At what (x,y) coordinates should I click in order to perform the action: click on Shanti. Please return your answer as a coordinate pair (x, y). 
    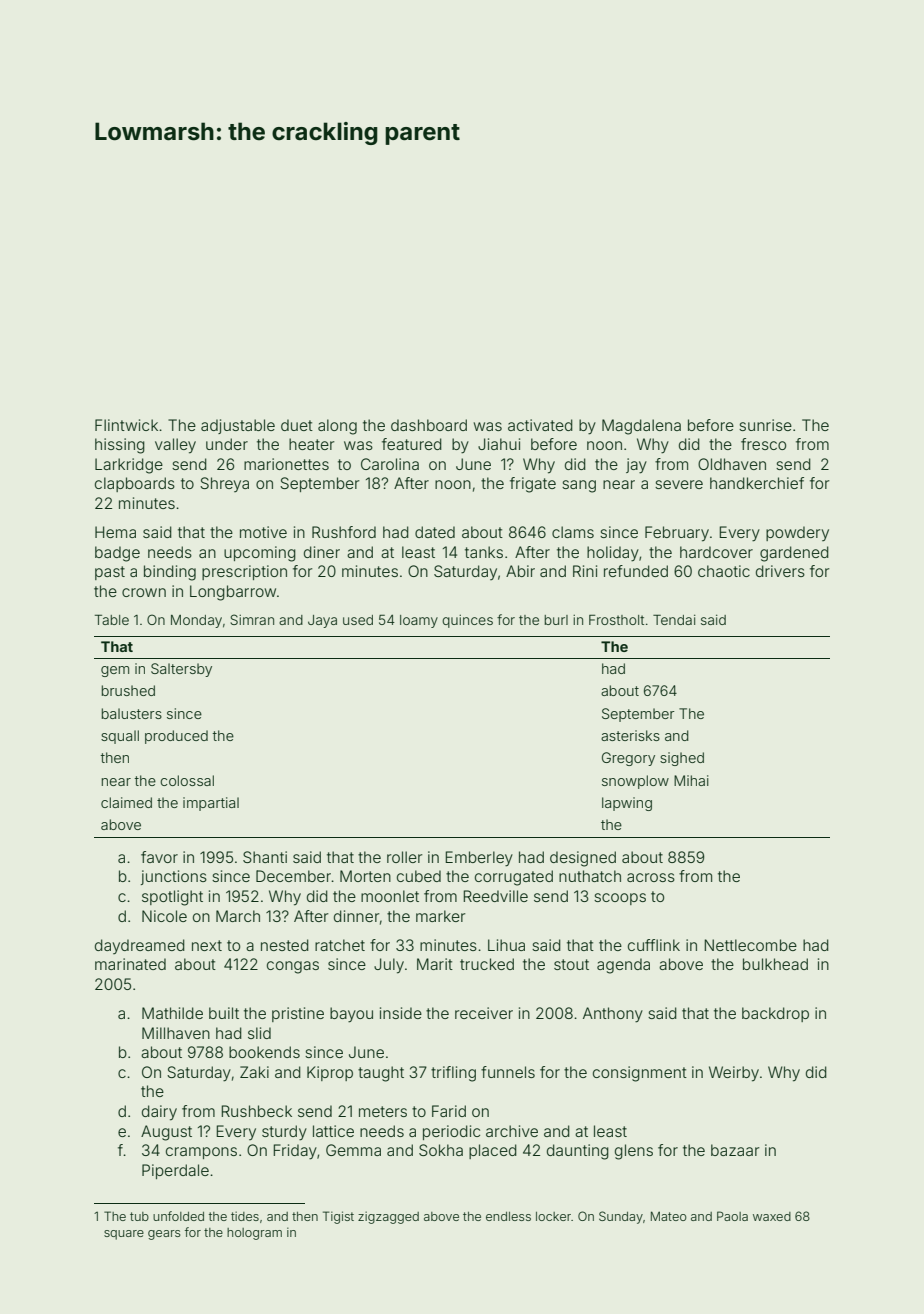
    Looking at the image, I should click on (265, 857).
